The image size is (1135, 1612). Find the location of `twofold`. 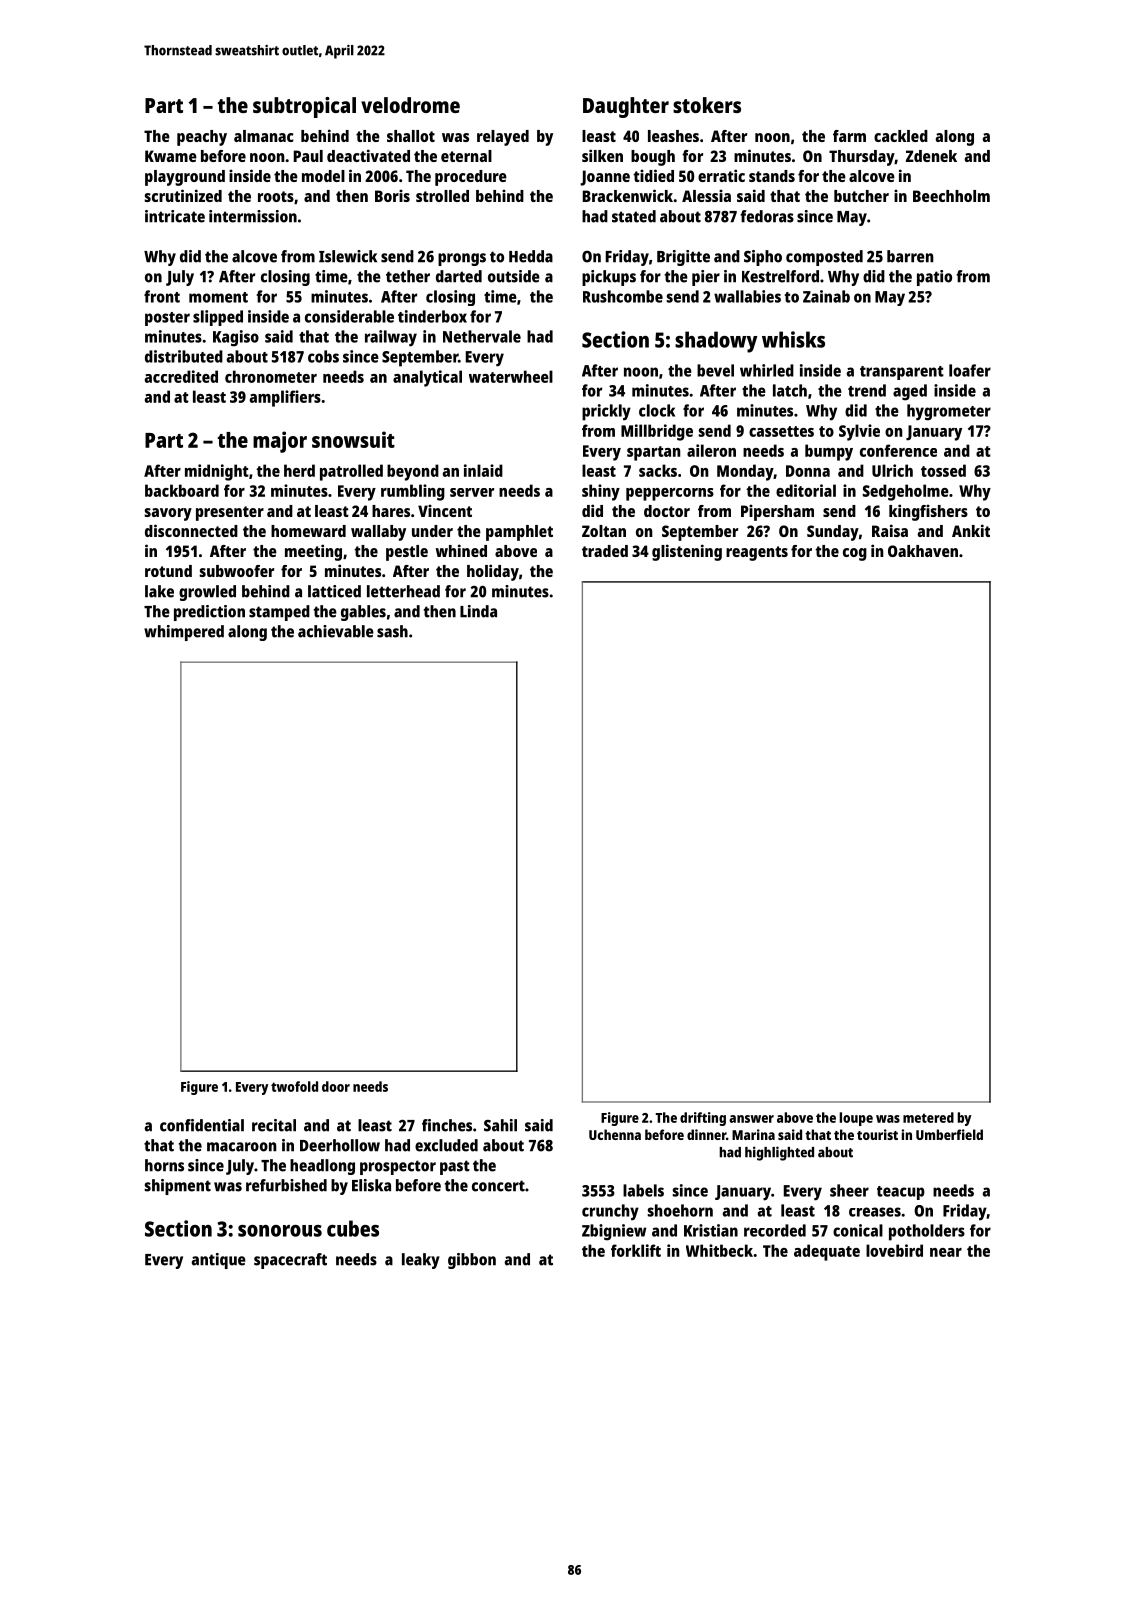

twofold is located at coordinates (294, 1086).
